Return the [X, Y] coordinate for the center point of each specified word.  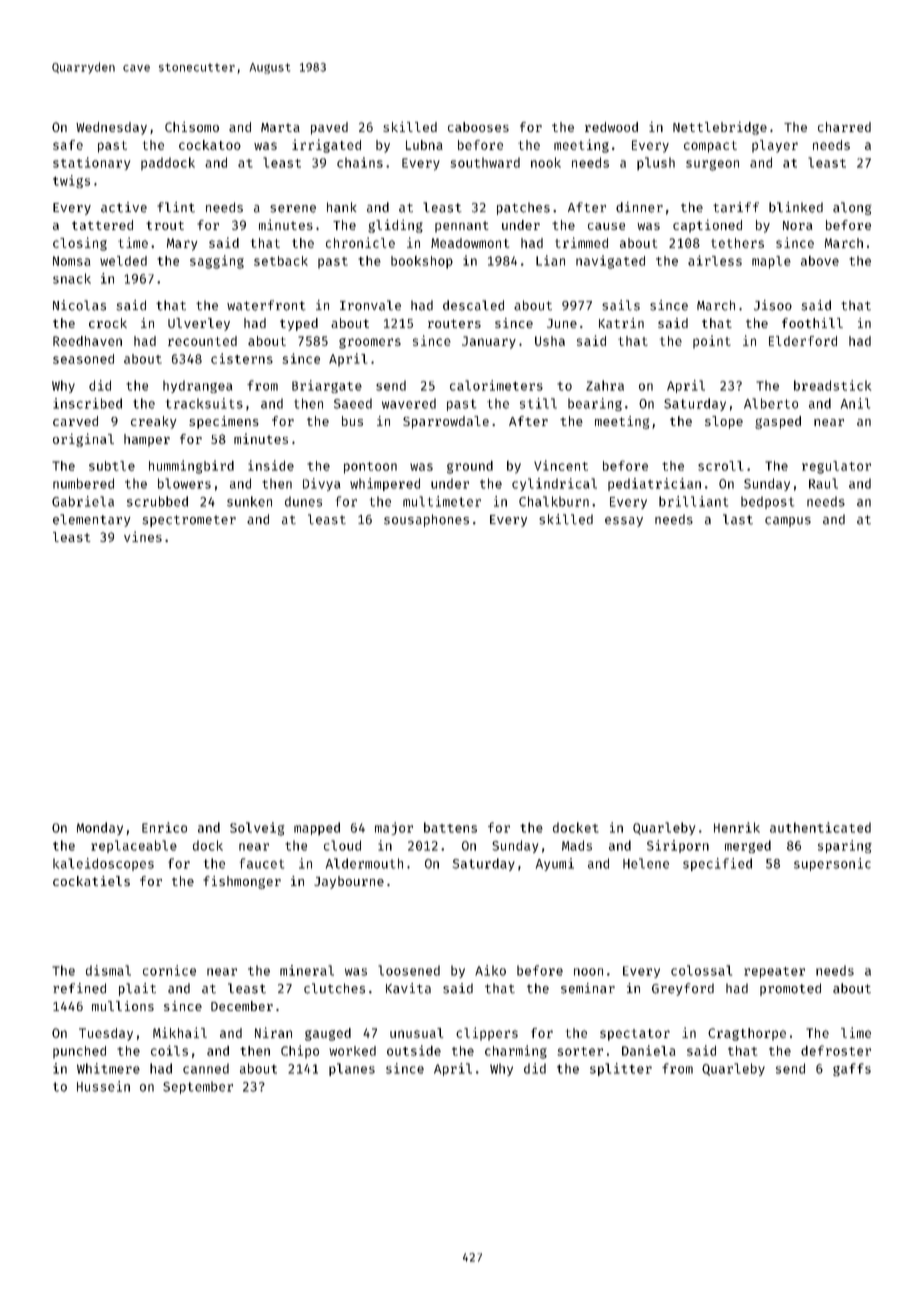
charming [516, 1052]
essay [624, 522]
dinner [639, 207]
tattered [102, 225]
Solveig [257, 829]
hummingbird [191, 467]
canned [206, 1068]
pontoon [370, 468]
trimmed [581, 242]
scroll [720, 466]
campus [788, 522]
